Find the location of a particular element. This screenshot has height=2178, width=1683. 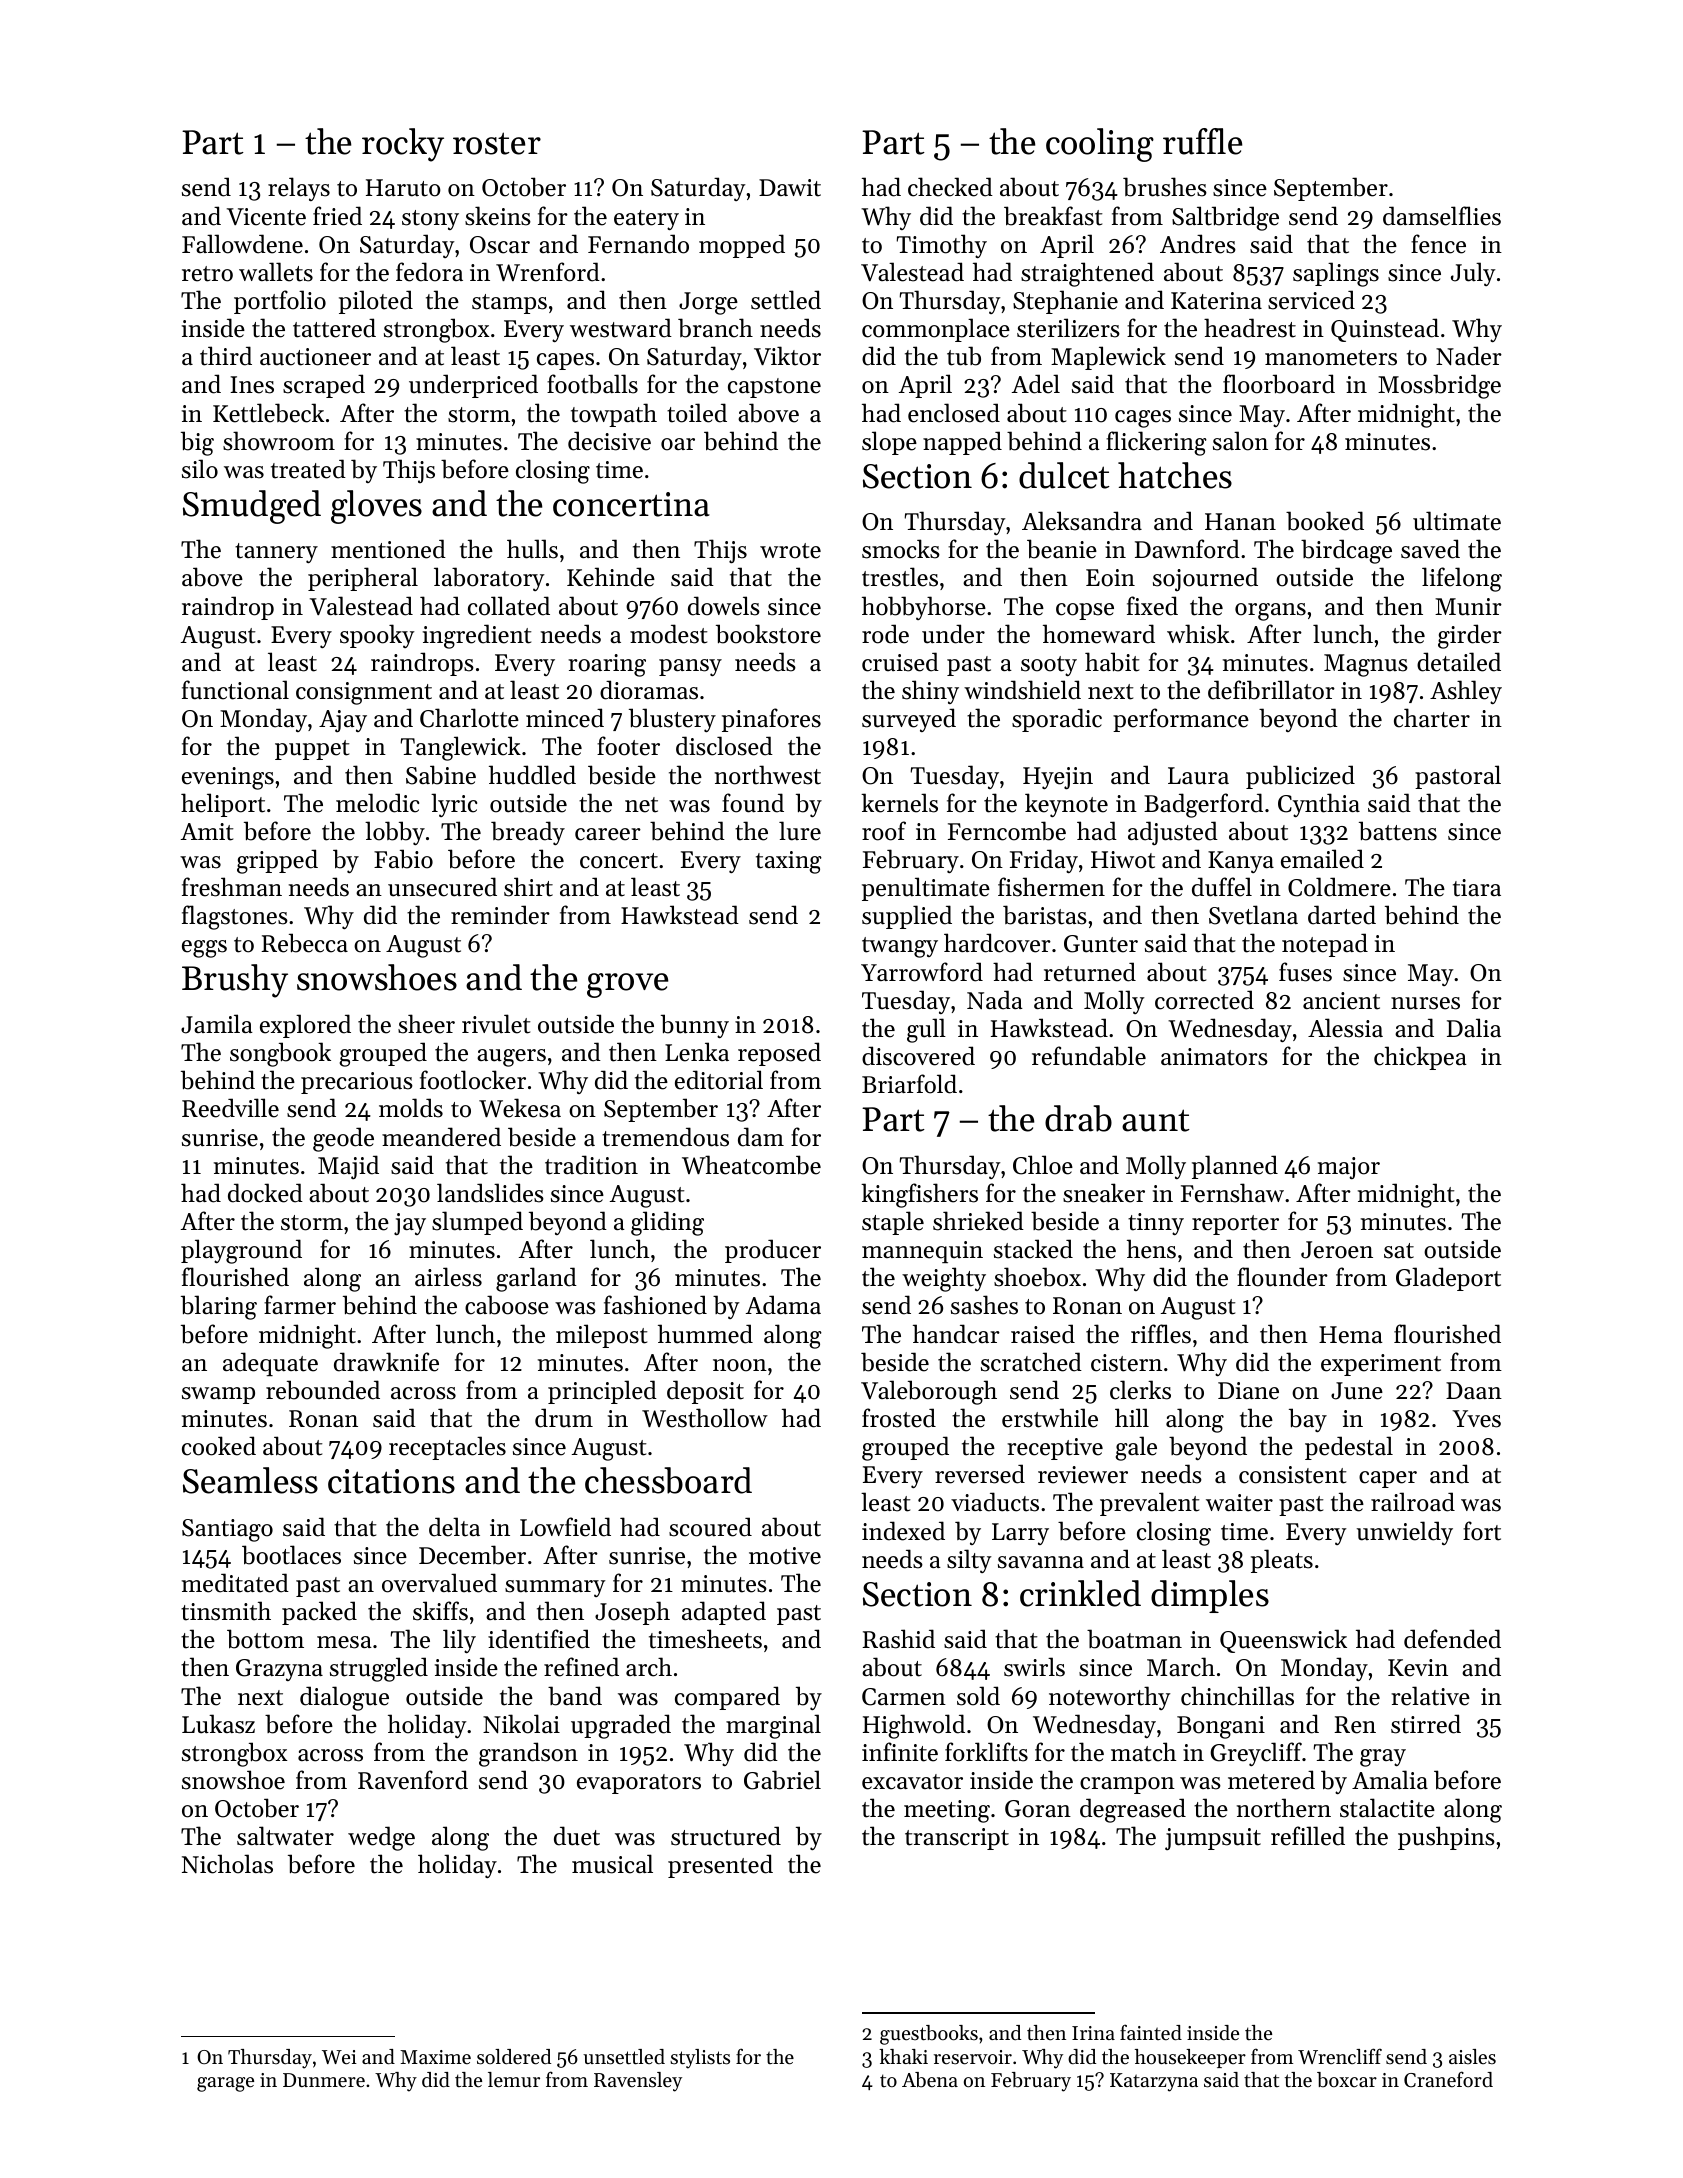

capes is located at coordinates (565, 361).
